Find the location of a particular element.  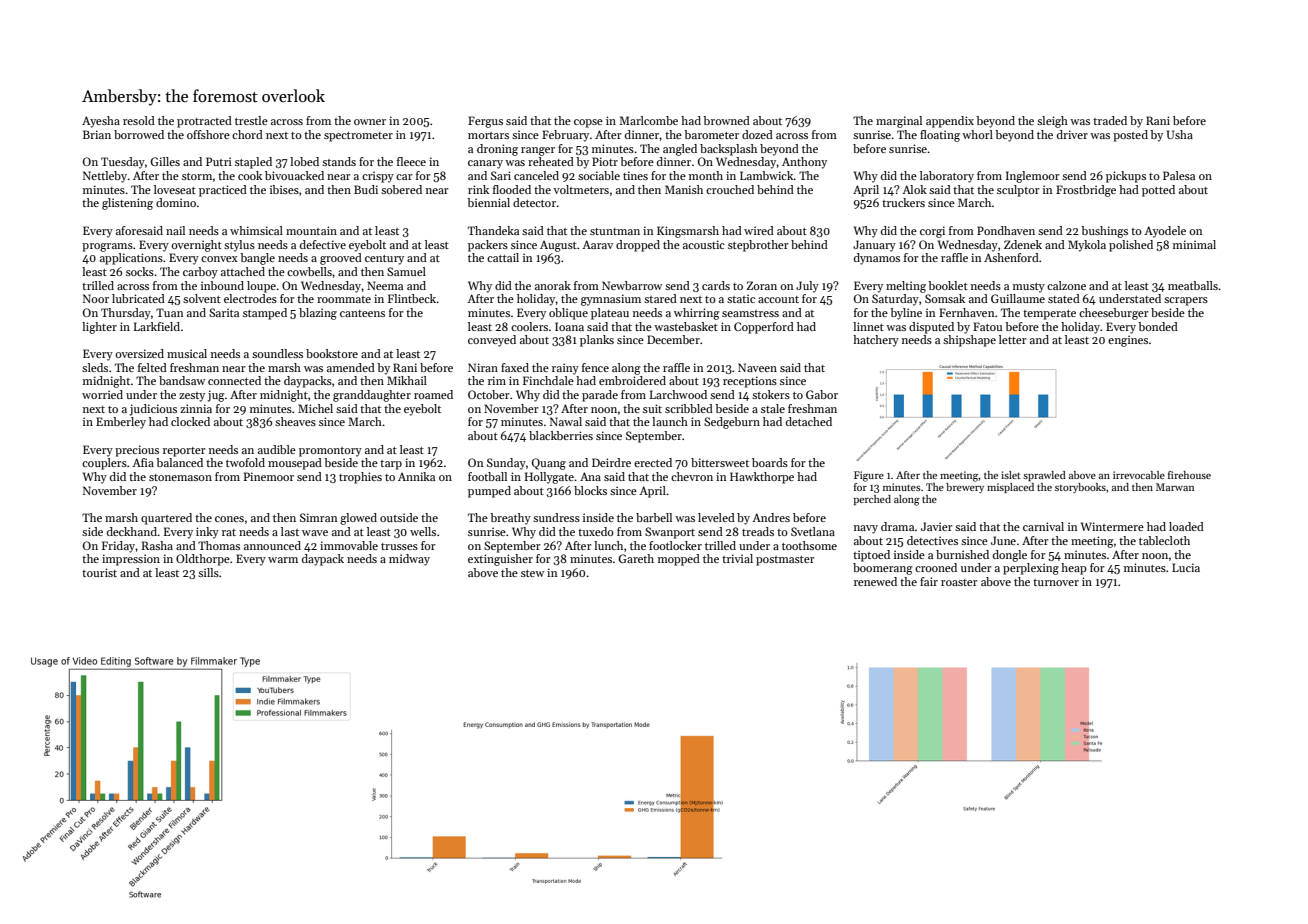

appendix is located at coordinates (950, 122).
